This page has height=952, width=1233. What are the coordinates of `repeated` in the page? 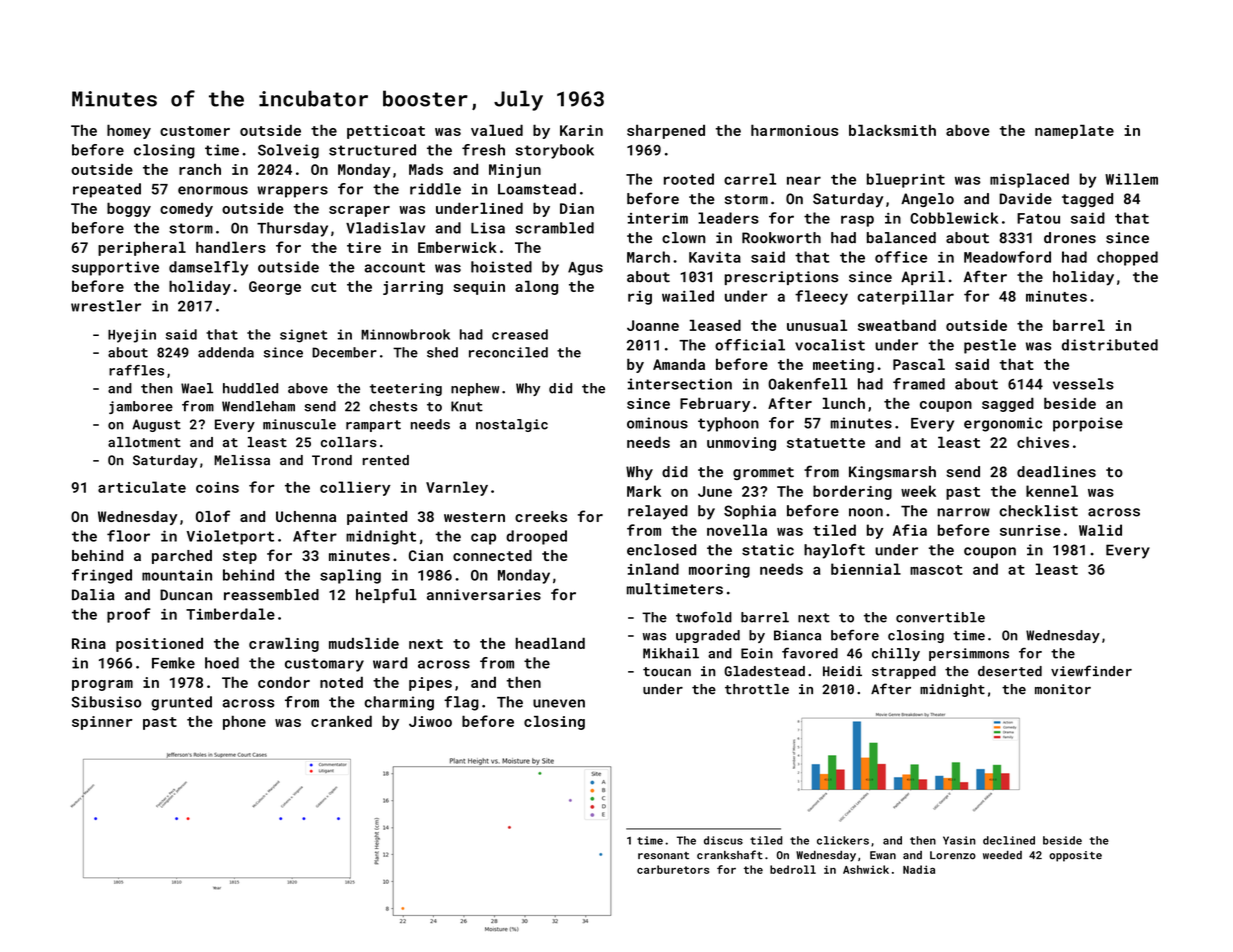 It's located at (107, 190).
